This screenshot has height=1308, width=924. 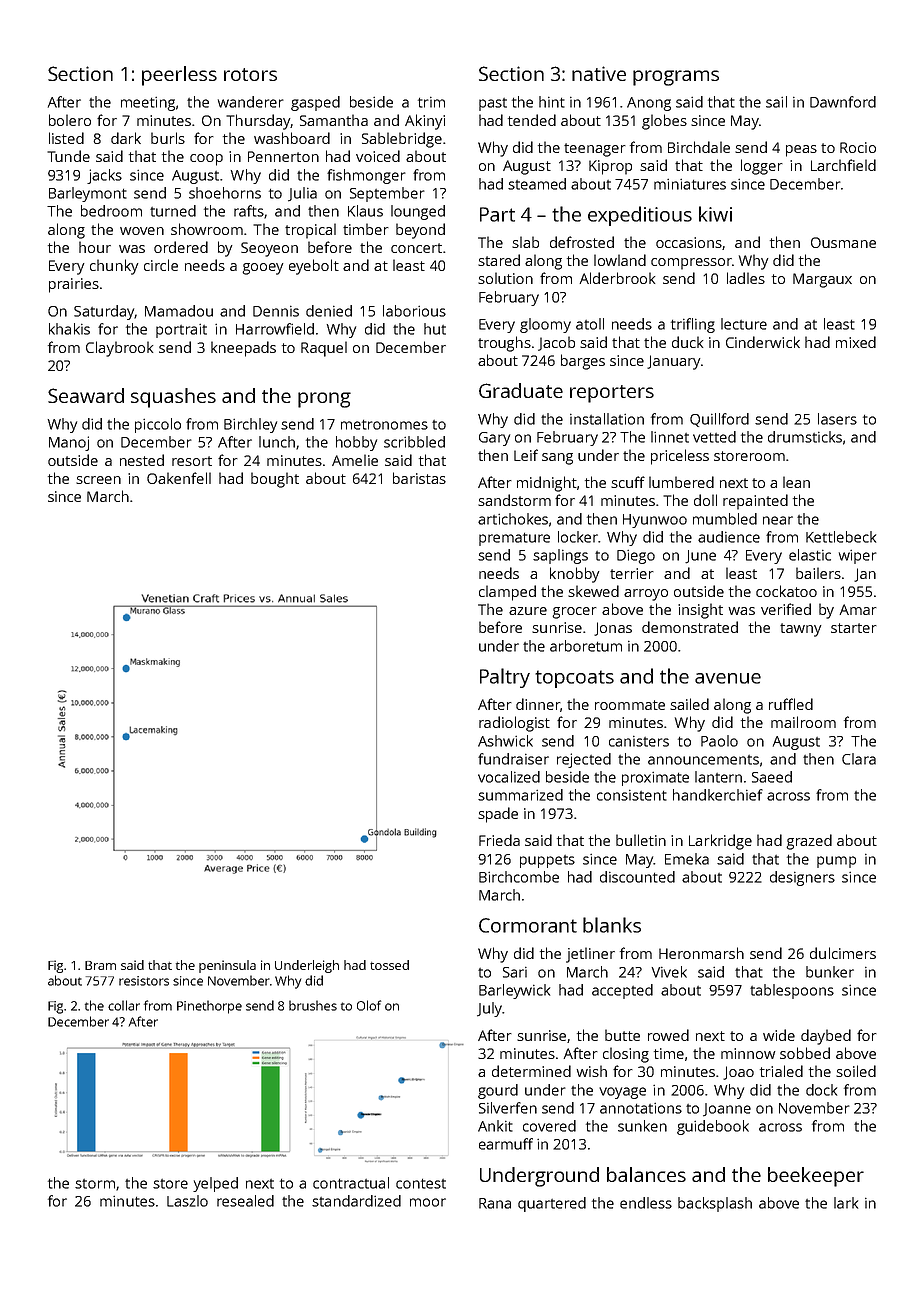 What do you see at coordinates (719, 741) in the screenshot?
I see `Paolo` at bounding box center [719, 741].
